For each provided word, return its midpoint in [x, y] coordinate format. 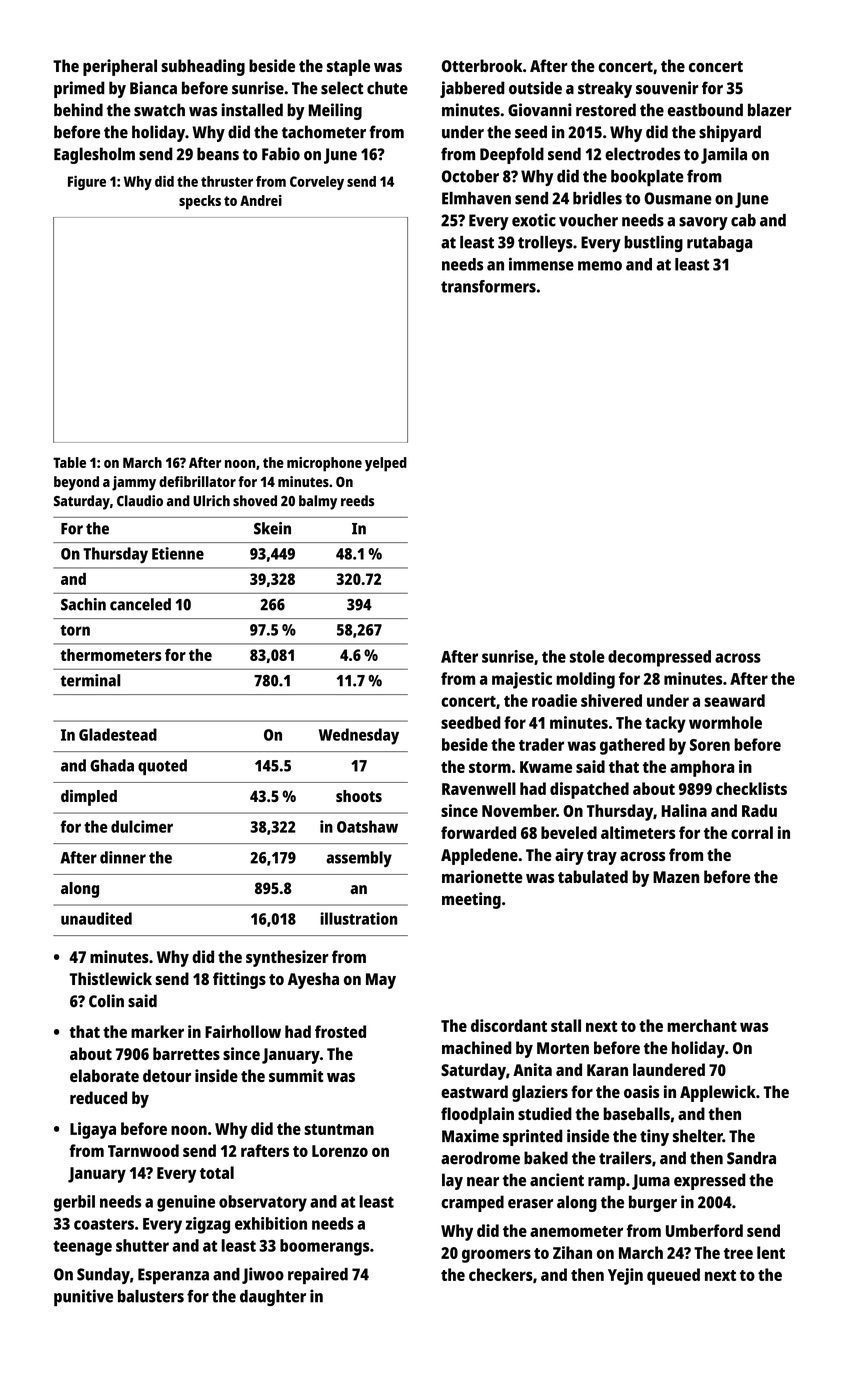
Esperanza [173, 1276]
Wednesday [359, 736]
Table [69, 462]
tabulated [593, 876]
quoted [162, 767]
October [470, 176]
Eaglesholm [94, 155]
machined [477, 1047]
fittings [239, 980]
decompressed [659, 658]
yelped [386, 464]
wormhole [725, 722]
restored [606, 110]
